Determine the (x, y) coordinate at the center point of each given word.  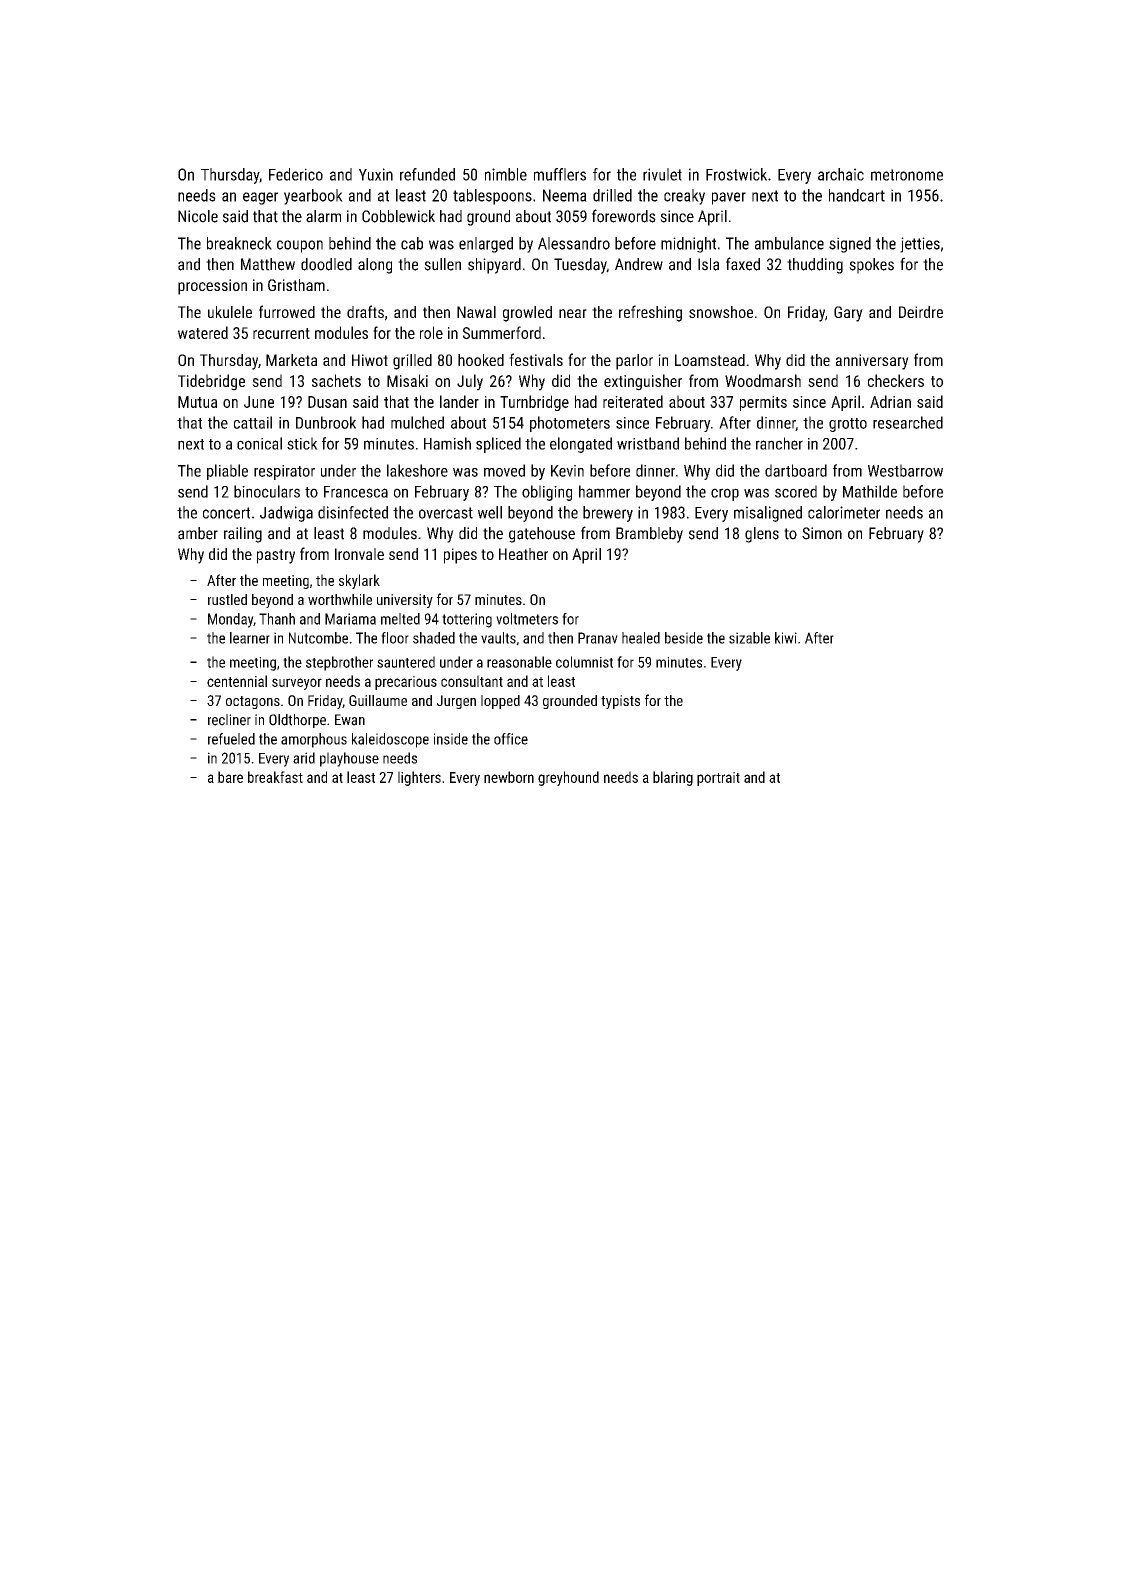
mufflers (560, 174)
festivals (536, 359)
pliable (227, 472)
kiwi (786, 638)
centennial (237, 681)
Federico (296, 174)
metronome (907, 175)
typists (620, 702)
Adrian (890, 401)
